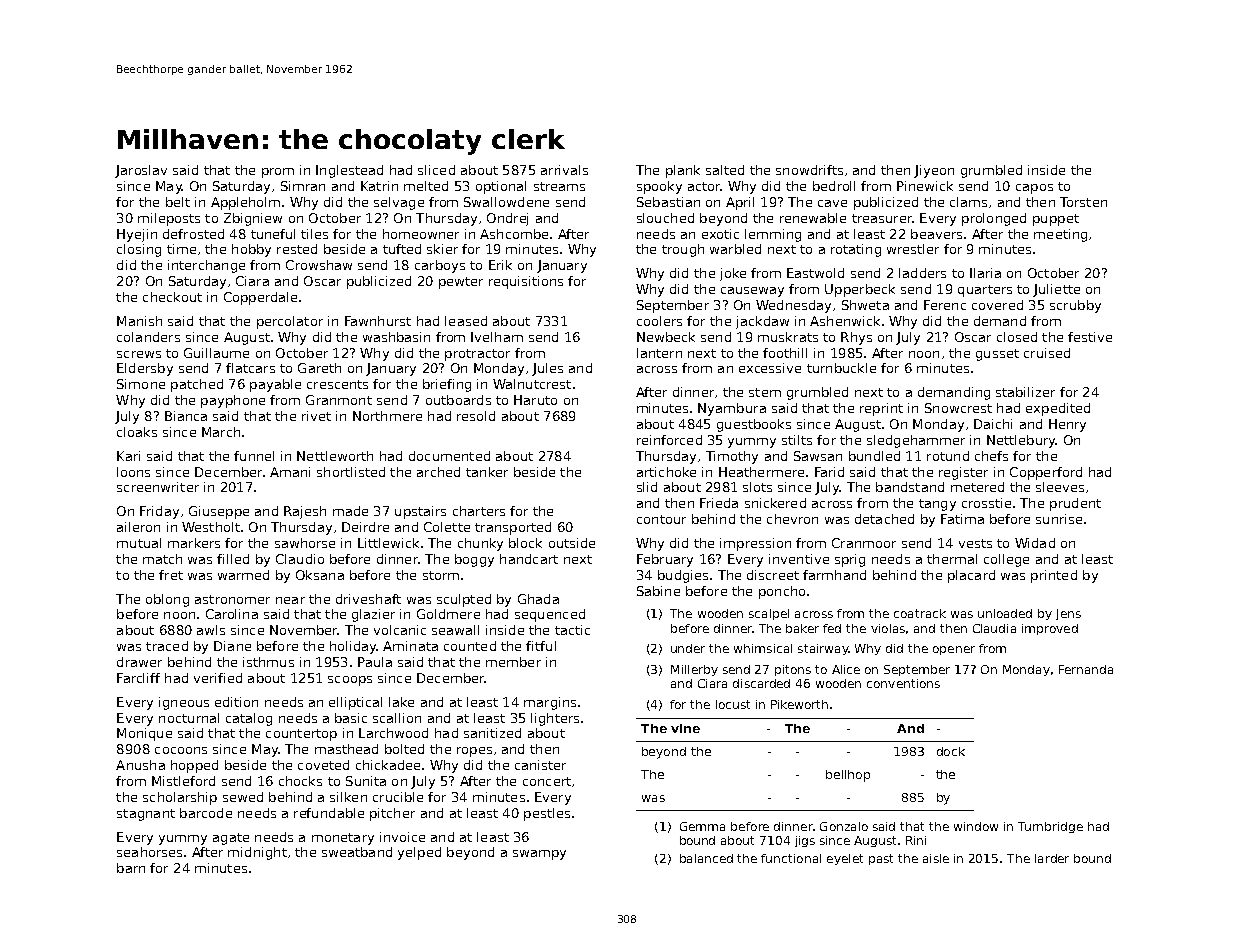  What do you see at coordinates (968, 202) in the image?
I see `clams` at bounding box center [968, 202].
